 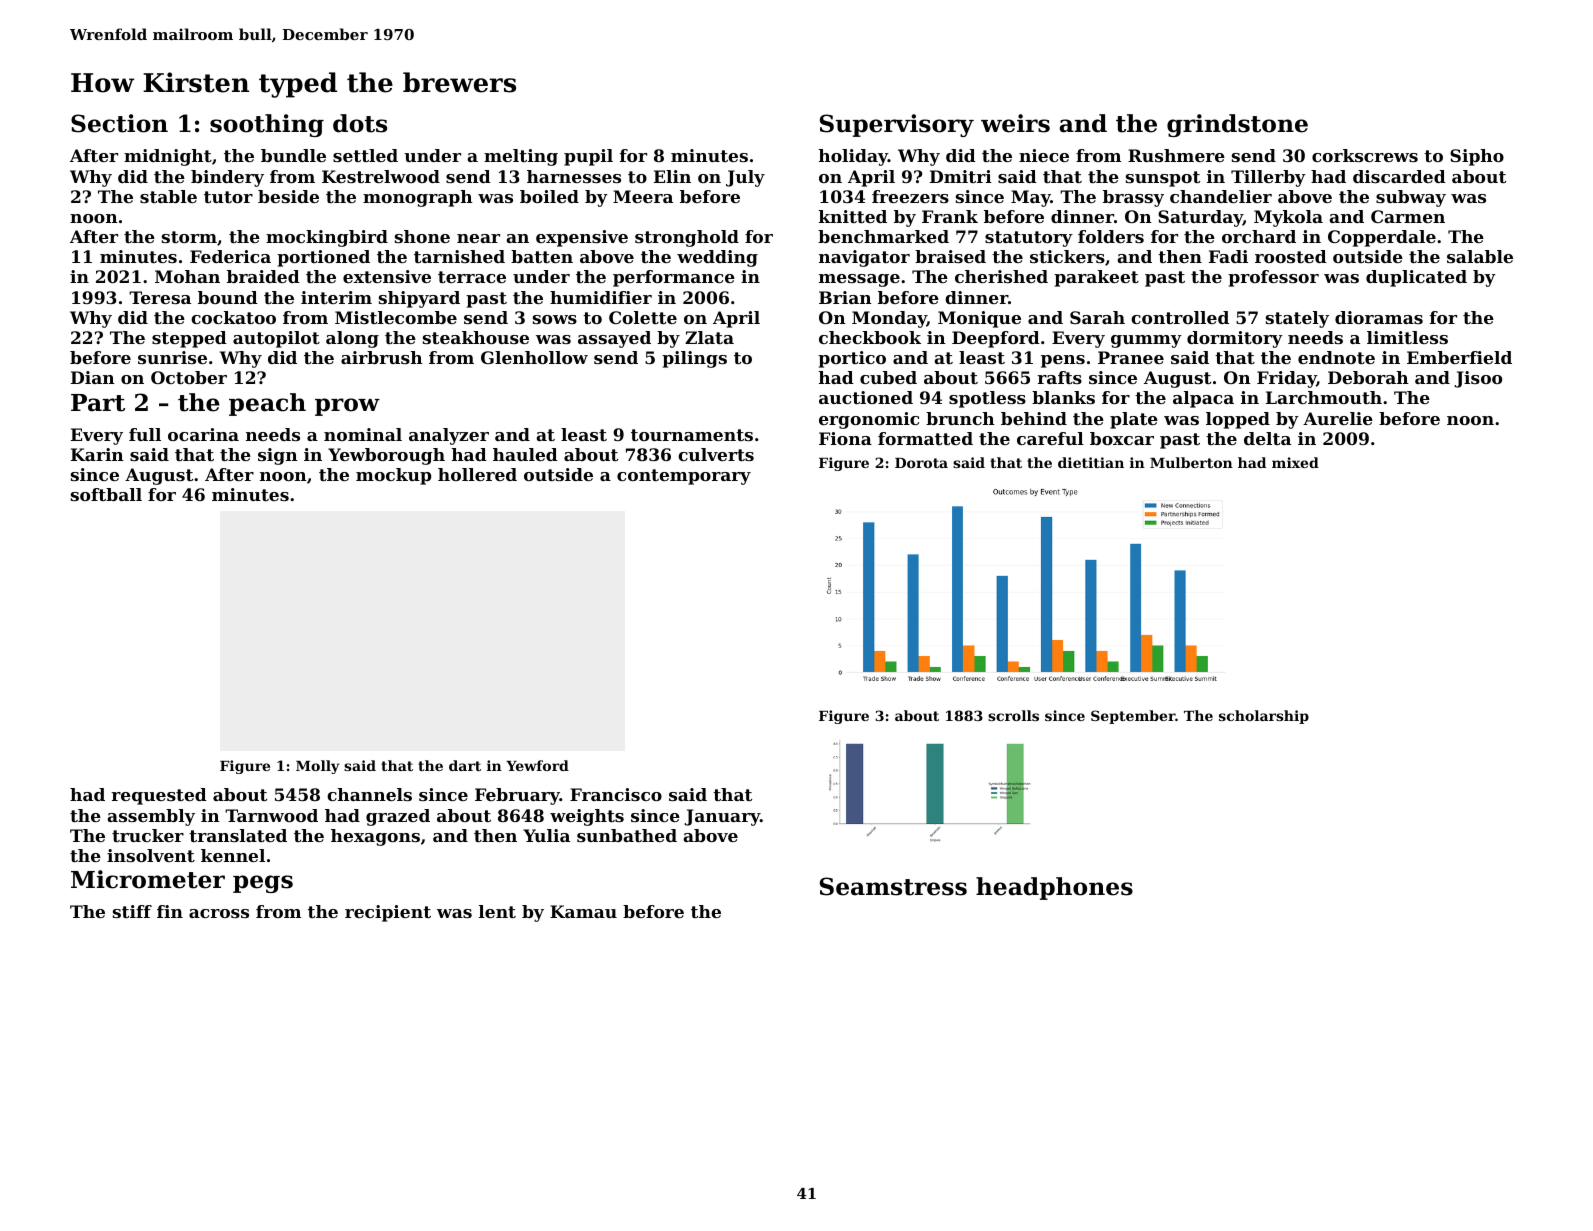 I want to click on pilings, so click(x=694, y=359).
